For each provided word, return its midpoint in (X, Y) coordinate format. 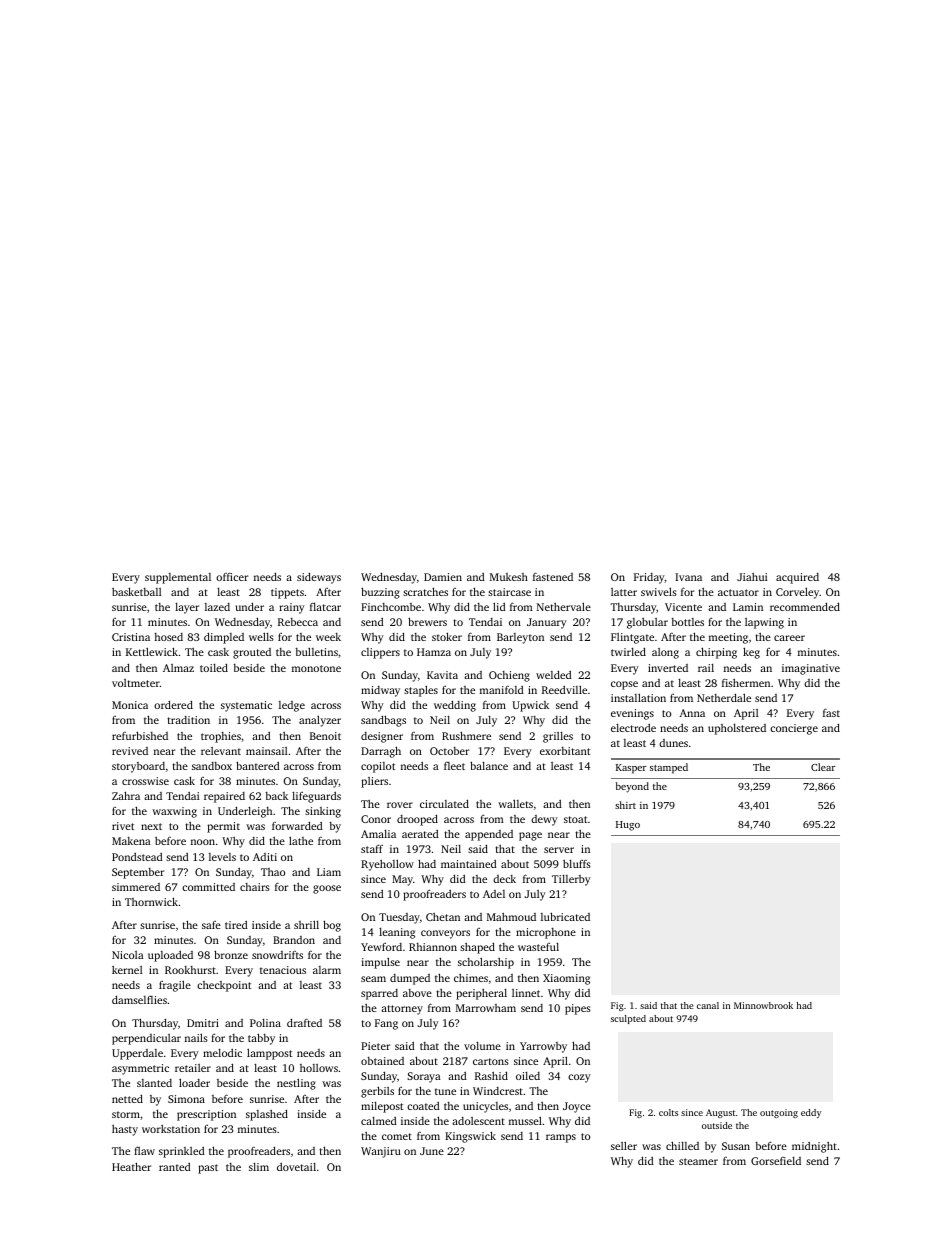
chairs (255, 887)
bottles (687, 622)
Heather (131, 1166)
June (432, 1151)
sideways (319, 578)
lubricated (565, 916)
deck (504, 879)
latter (624, 592)
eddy (811, 1113)
